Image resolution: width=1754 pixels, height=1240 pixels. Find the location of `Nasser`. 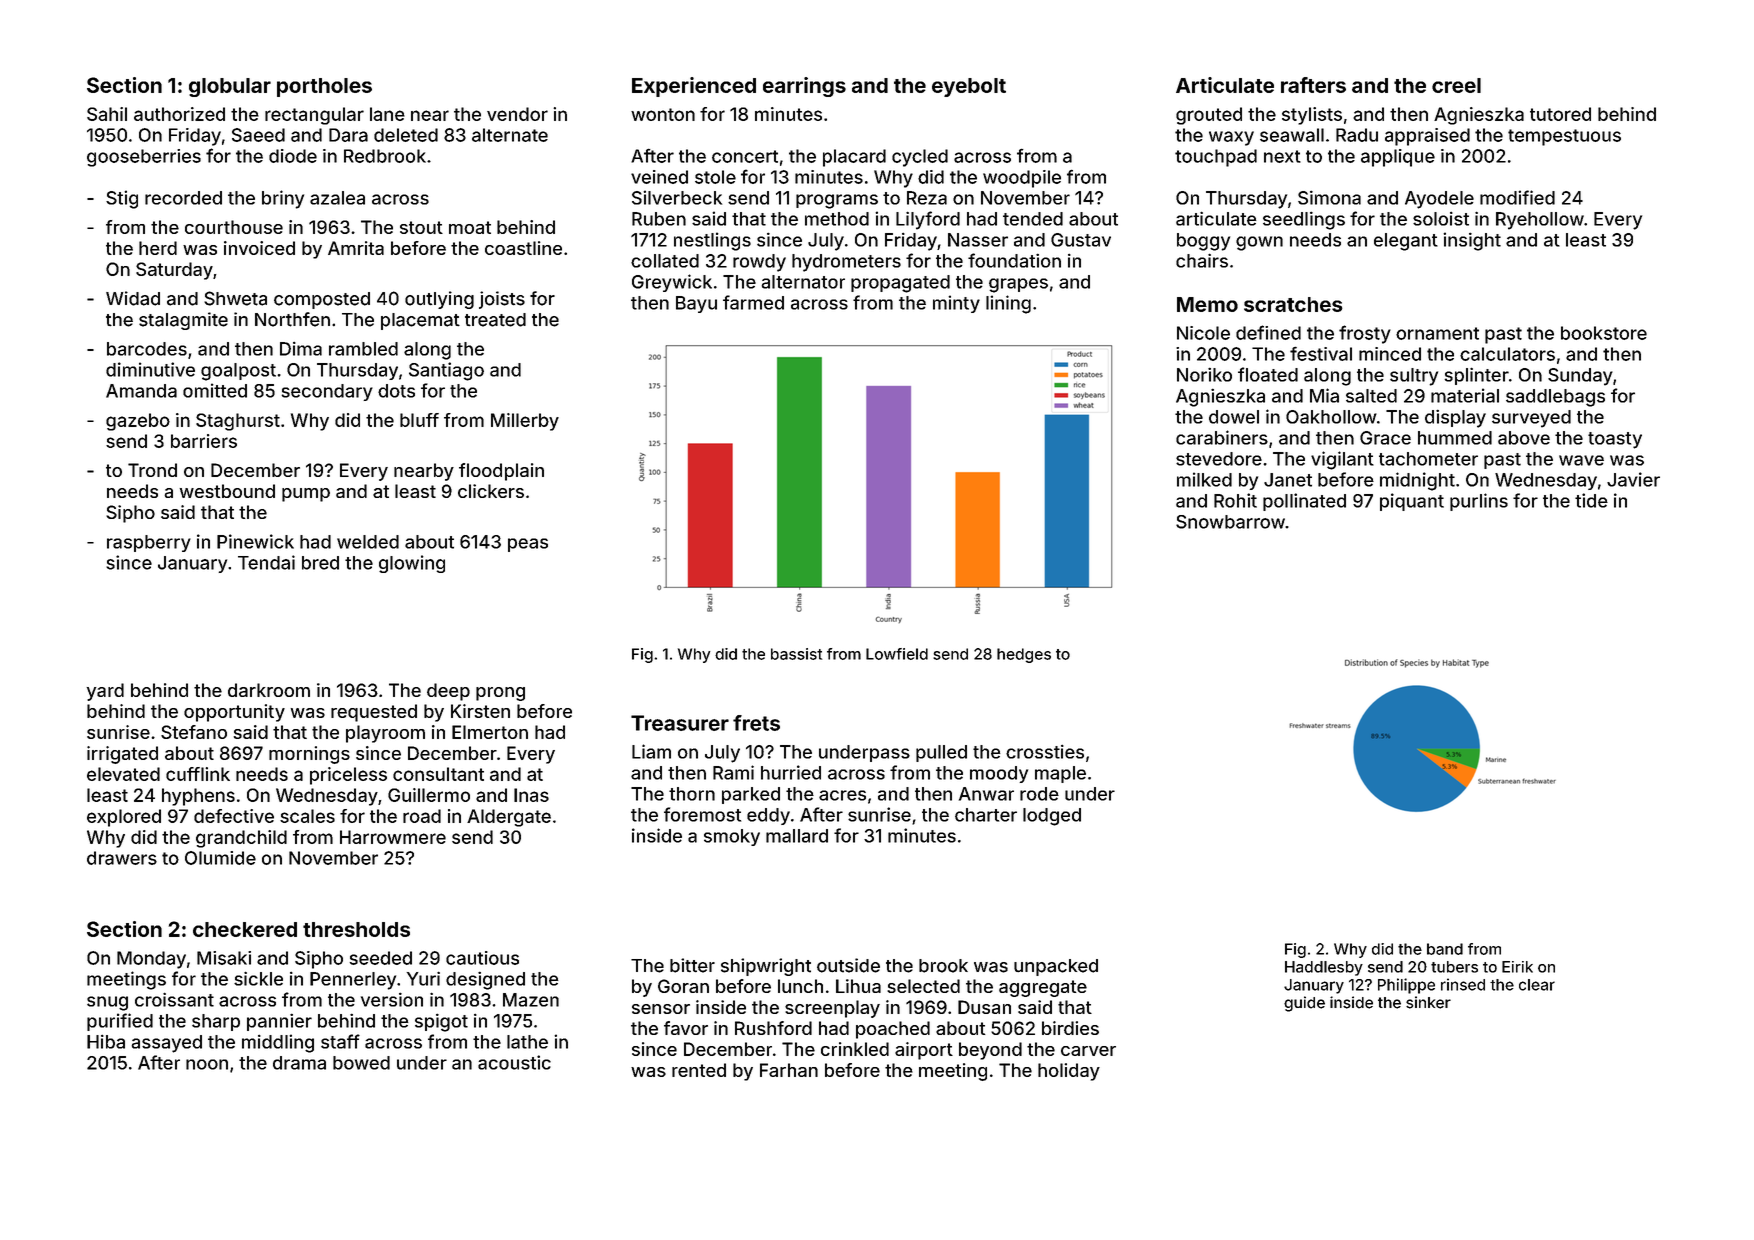

Nasser is located at coordinates (978, 240).
